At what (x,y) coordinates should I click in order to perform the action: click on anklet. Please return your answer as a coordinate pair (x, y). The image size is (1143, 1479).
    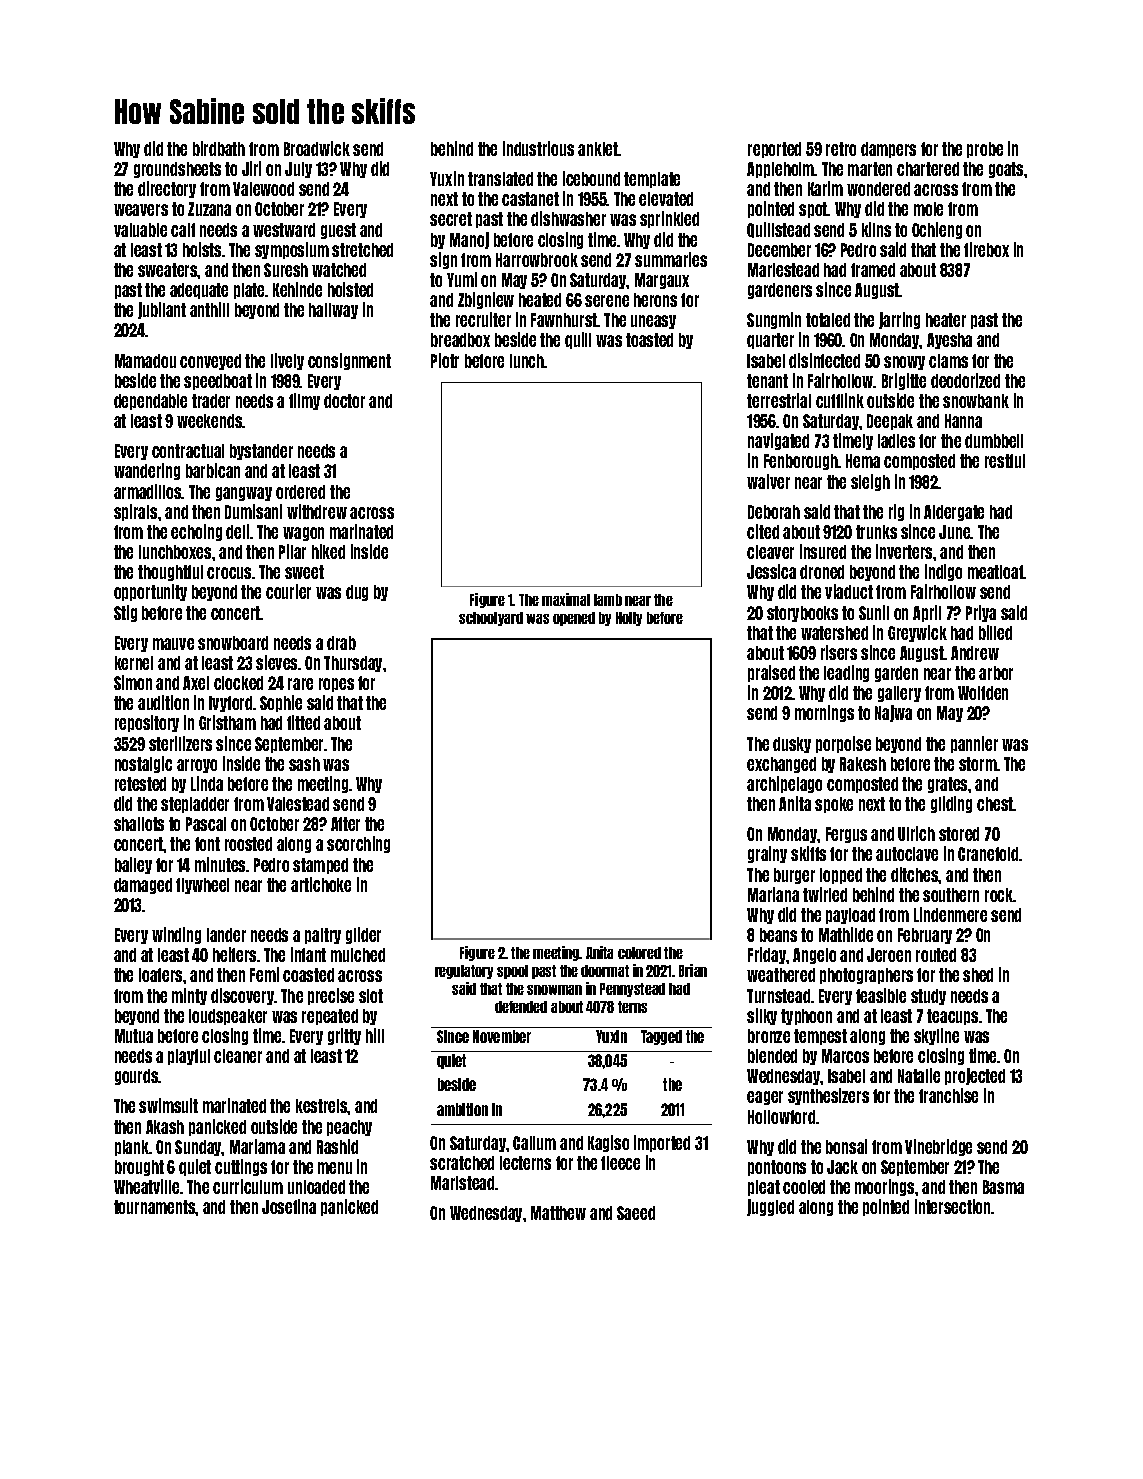
    Looking at the image, I should click on (598, 149).
